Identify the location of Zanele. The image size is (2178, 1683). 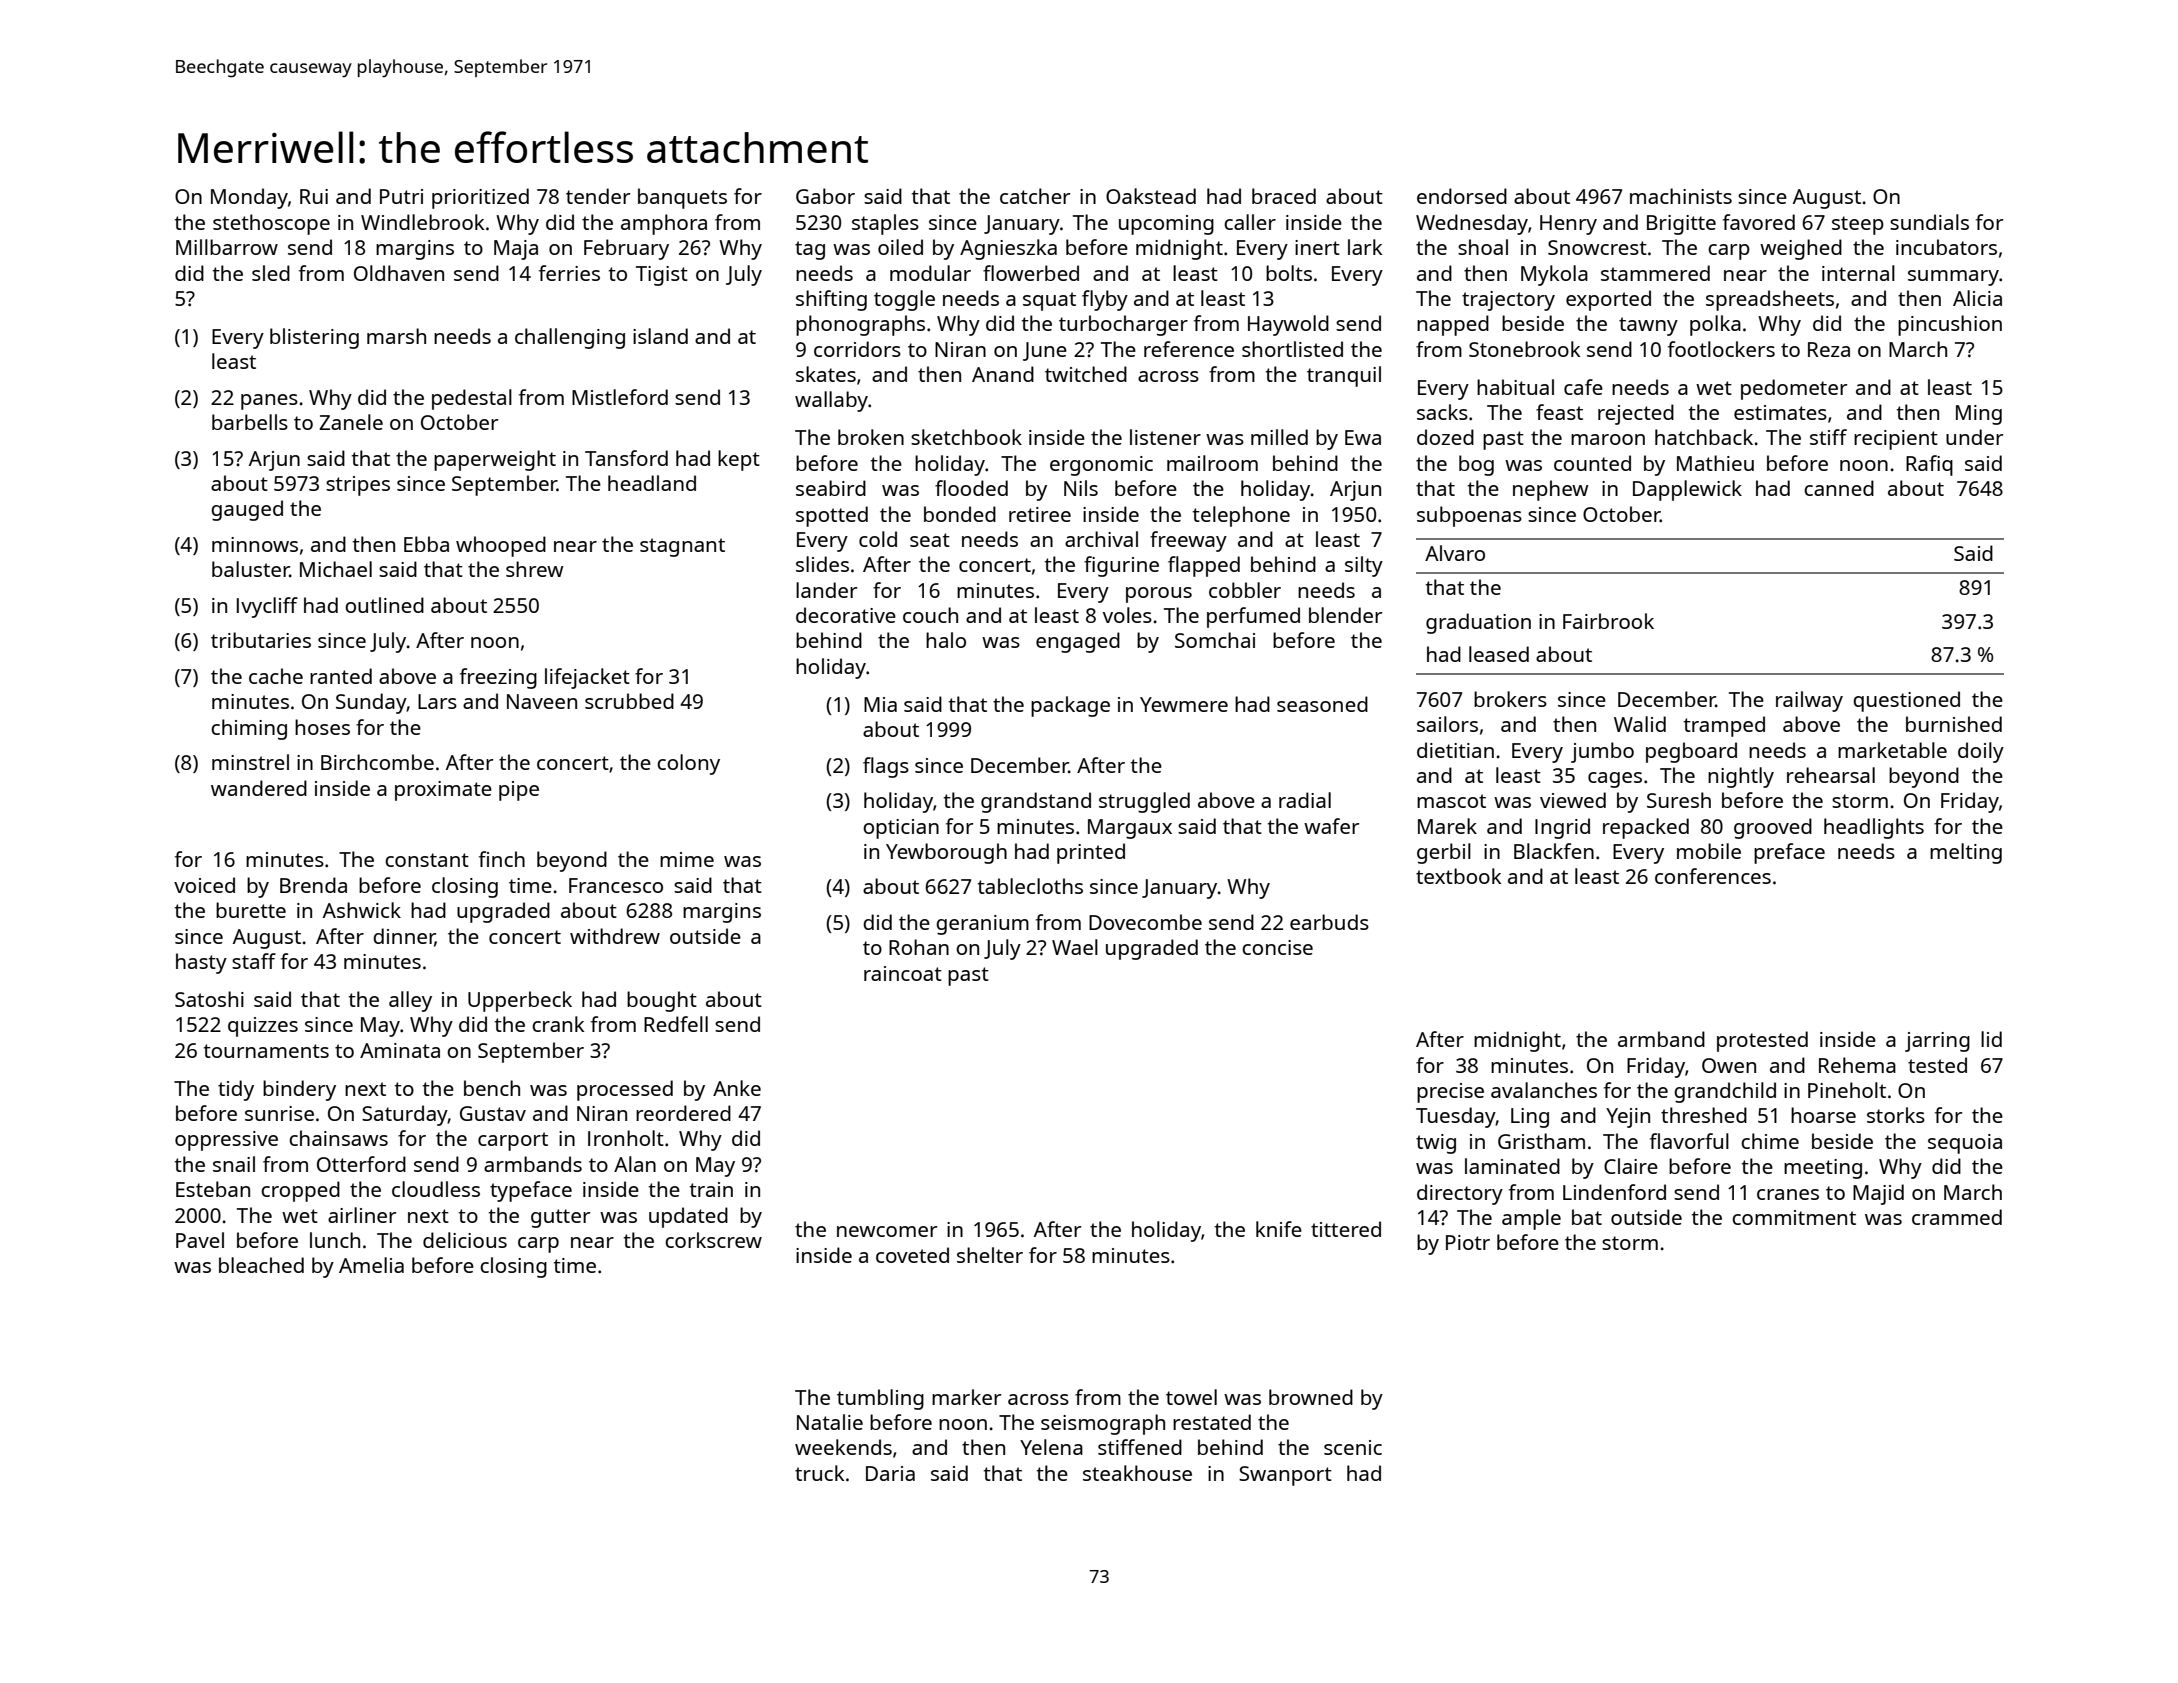
(351, 422).
